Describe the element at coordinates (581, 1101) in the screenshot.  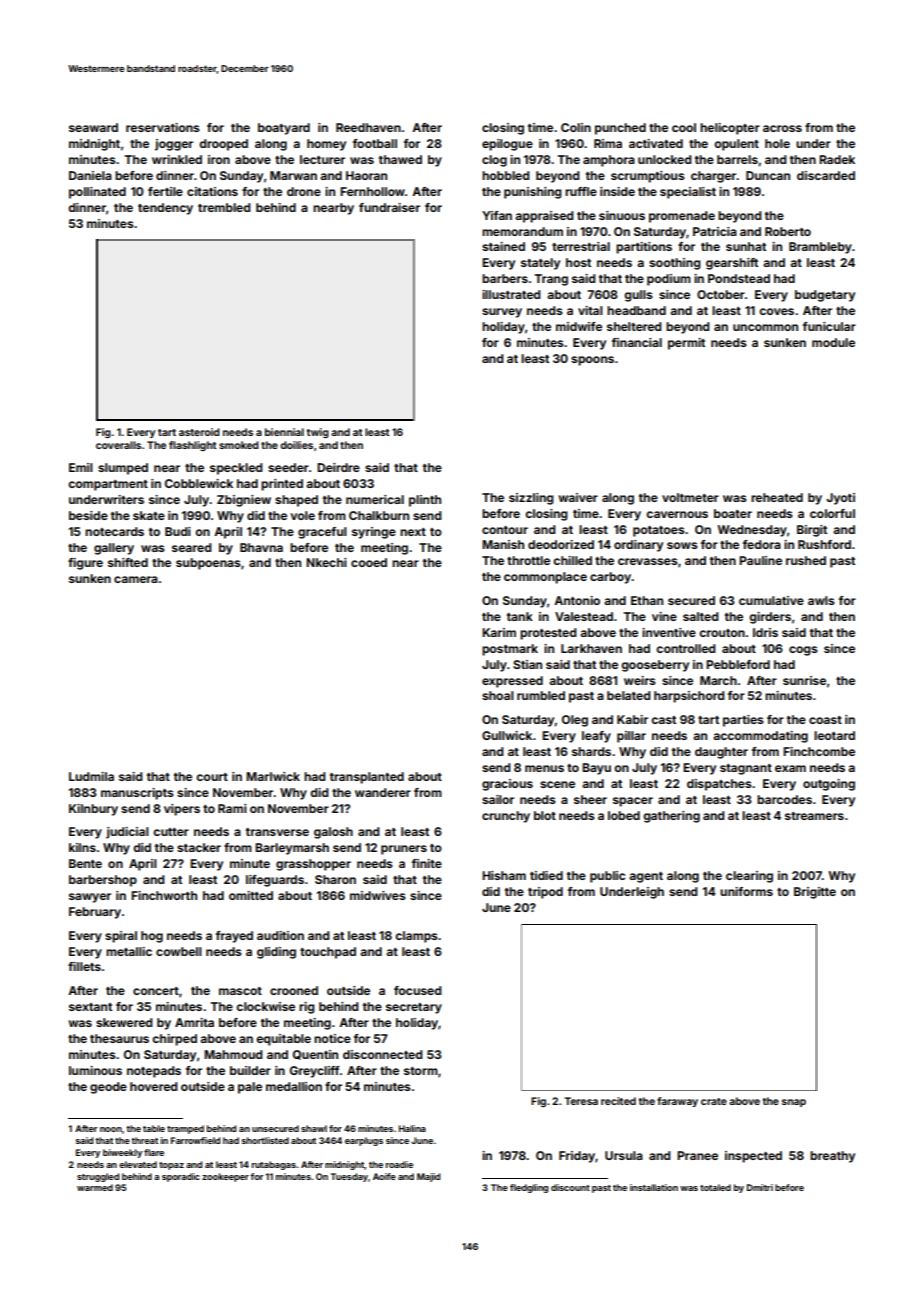
I see `Teresa` at that location.
